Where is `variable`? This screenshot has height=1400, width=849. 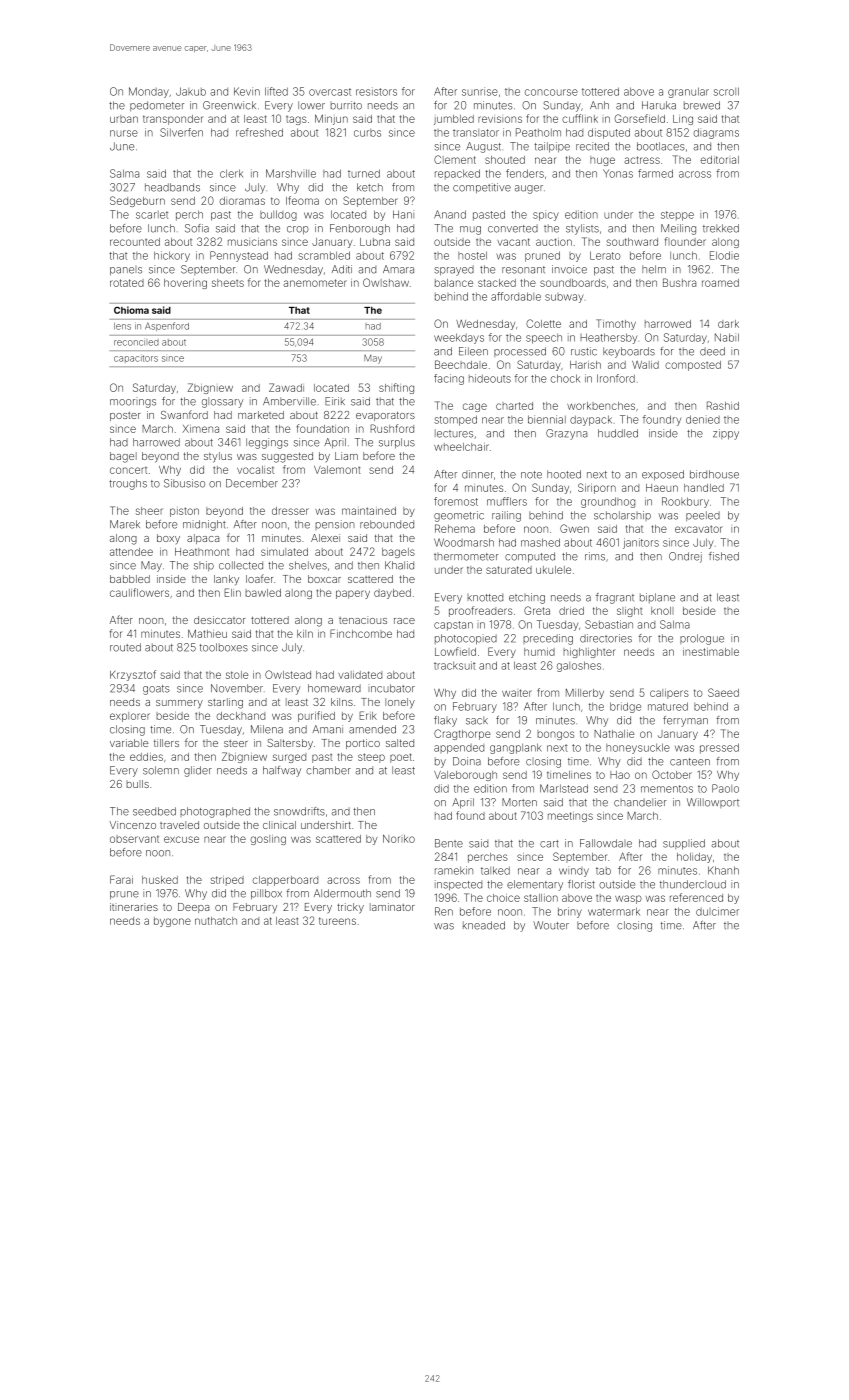
variable is located at coordinates (129, 743).
